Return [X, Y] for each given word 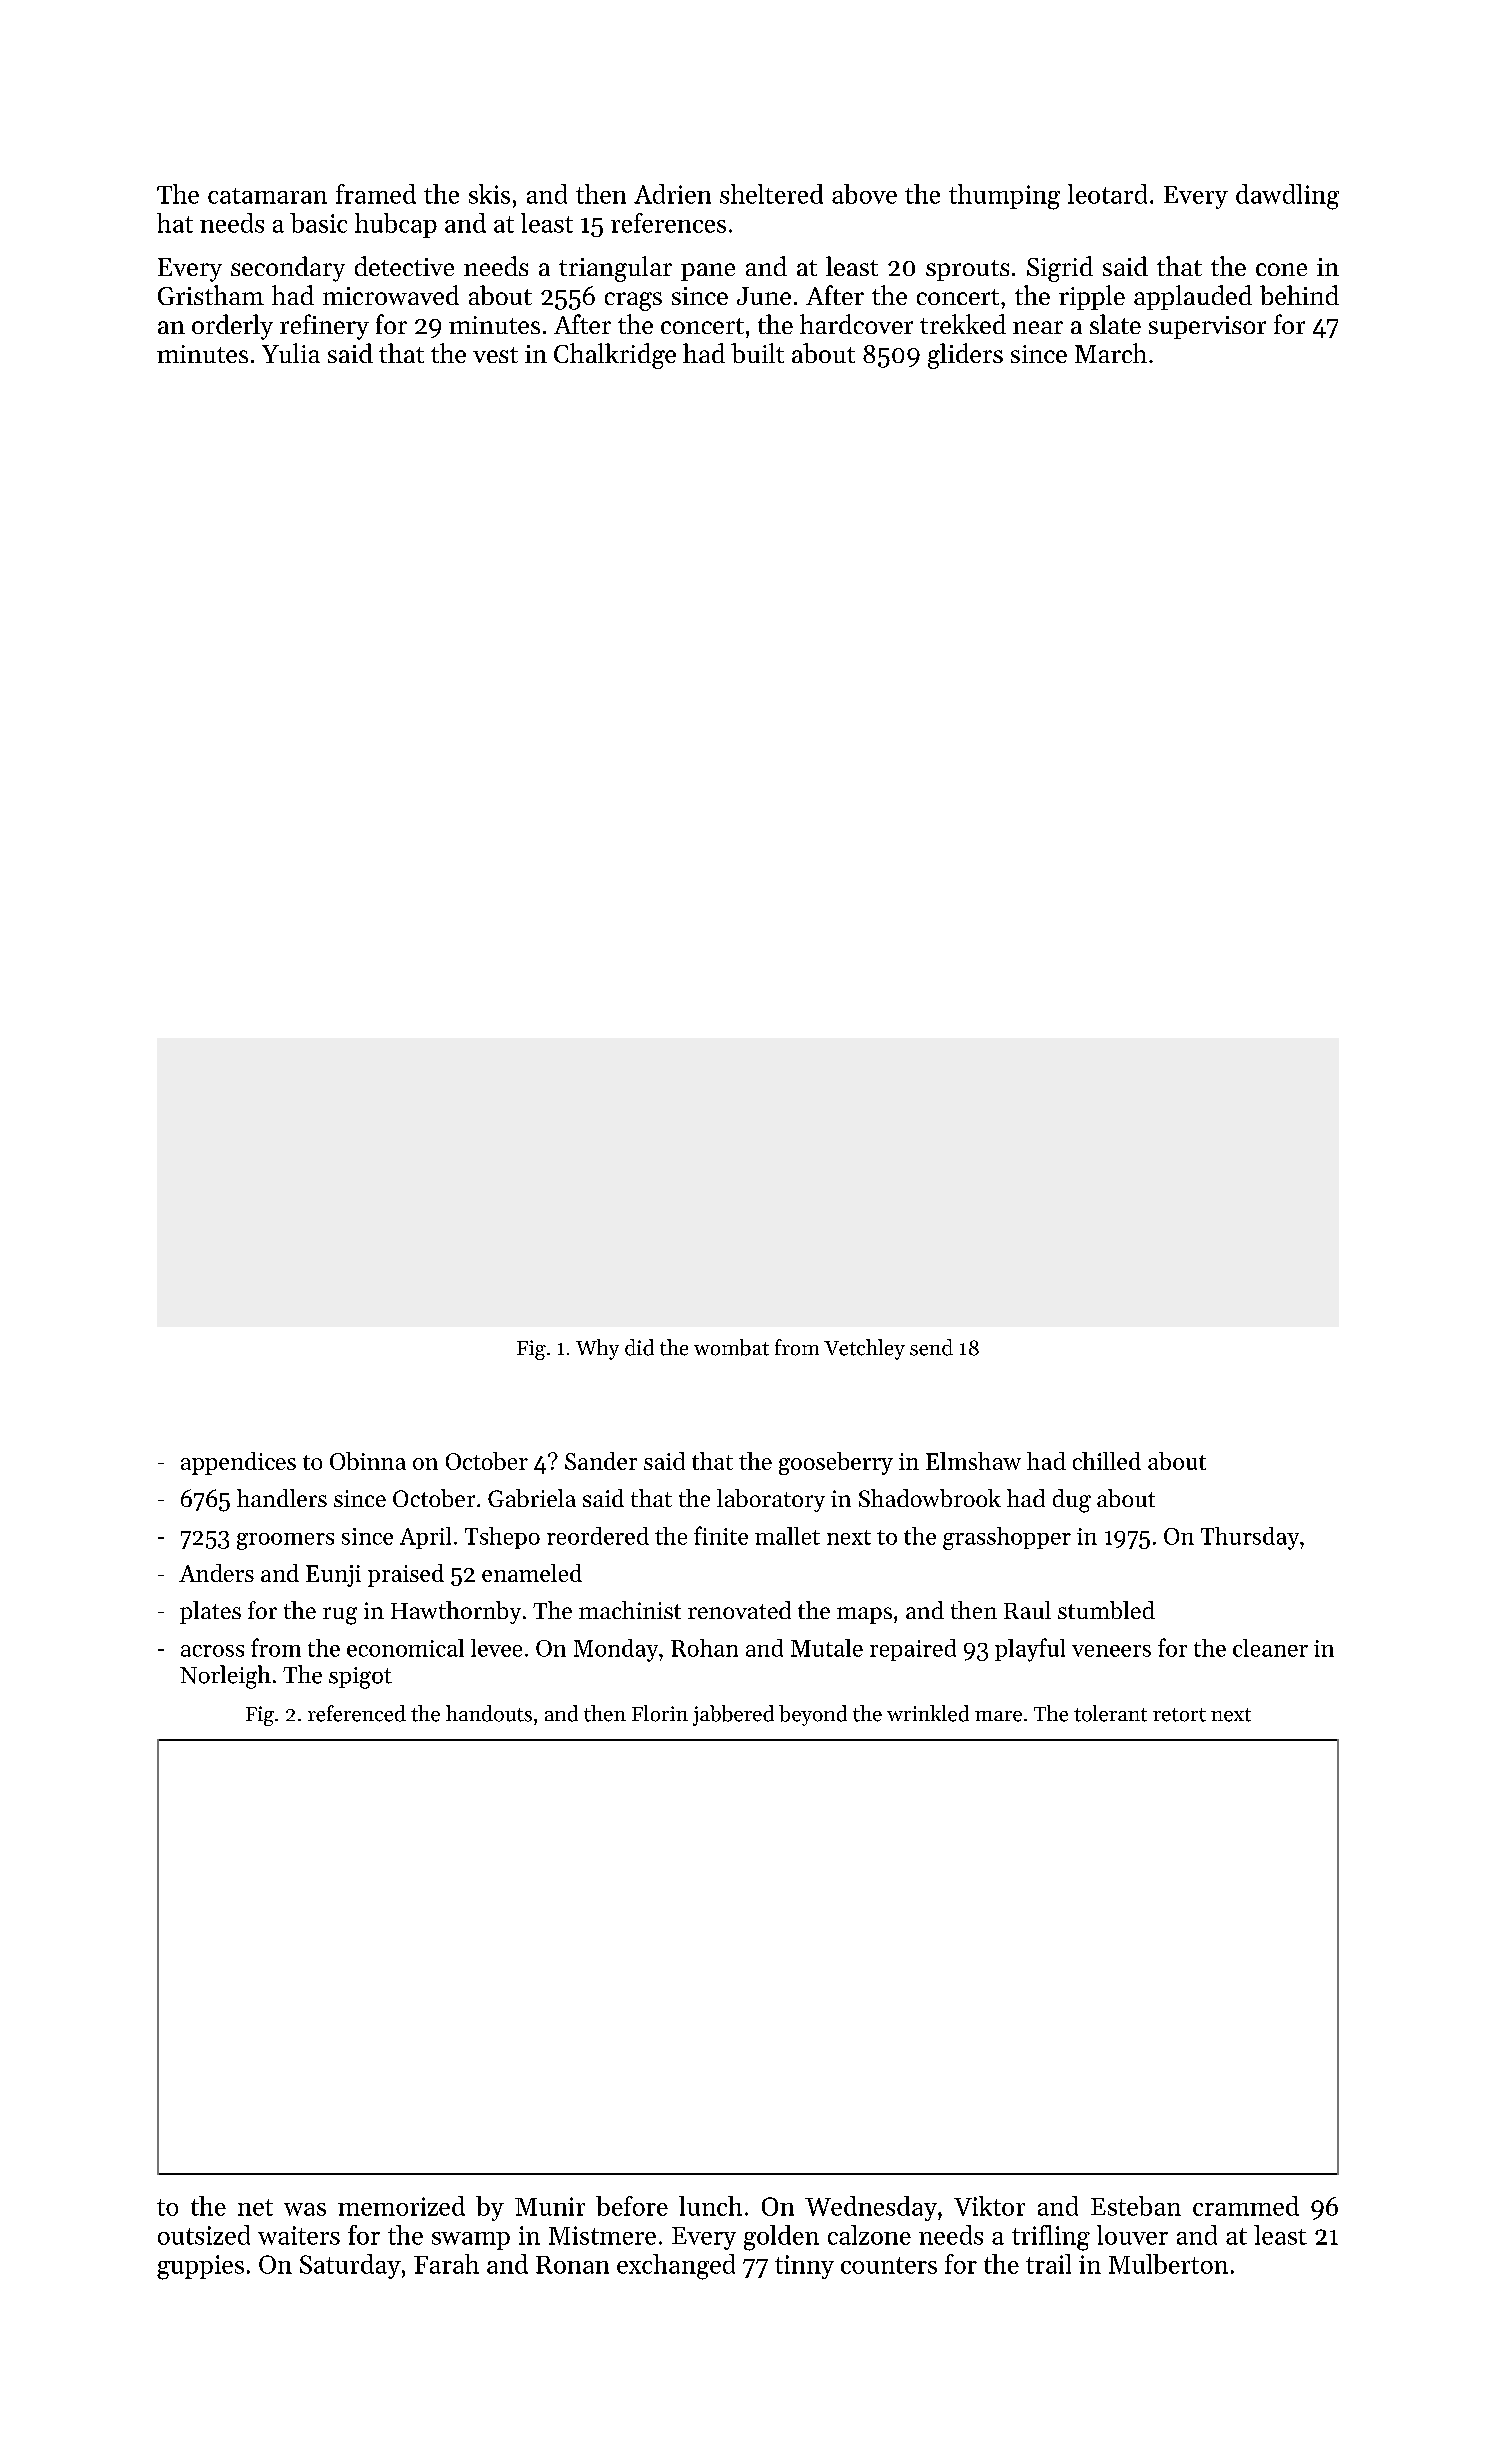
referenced [357, 1713]
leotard [1107, 194]
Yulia [291, 353]
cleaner [1270, 1648]
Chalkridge [615, 356]
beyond [813, 1715]
